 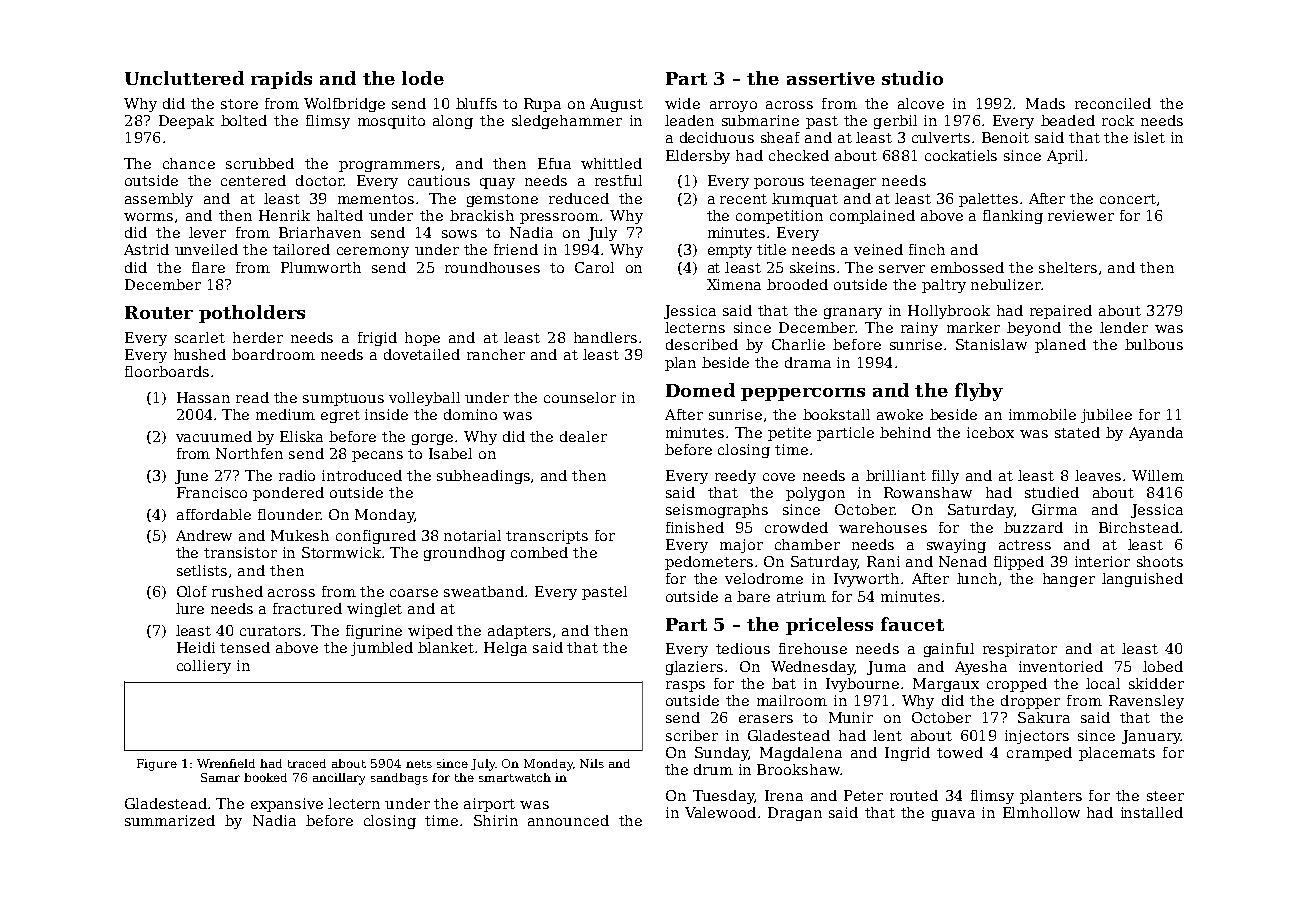 What do you see at coordinates (226, 763) in the screenshot?
I see `Wrenfield` at bounding box center [226, 763].
